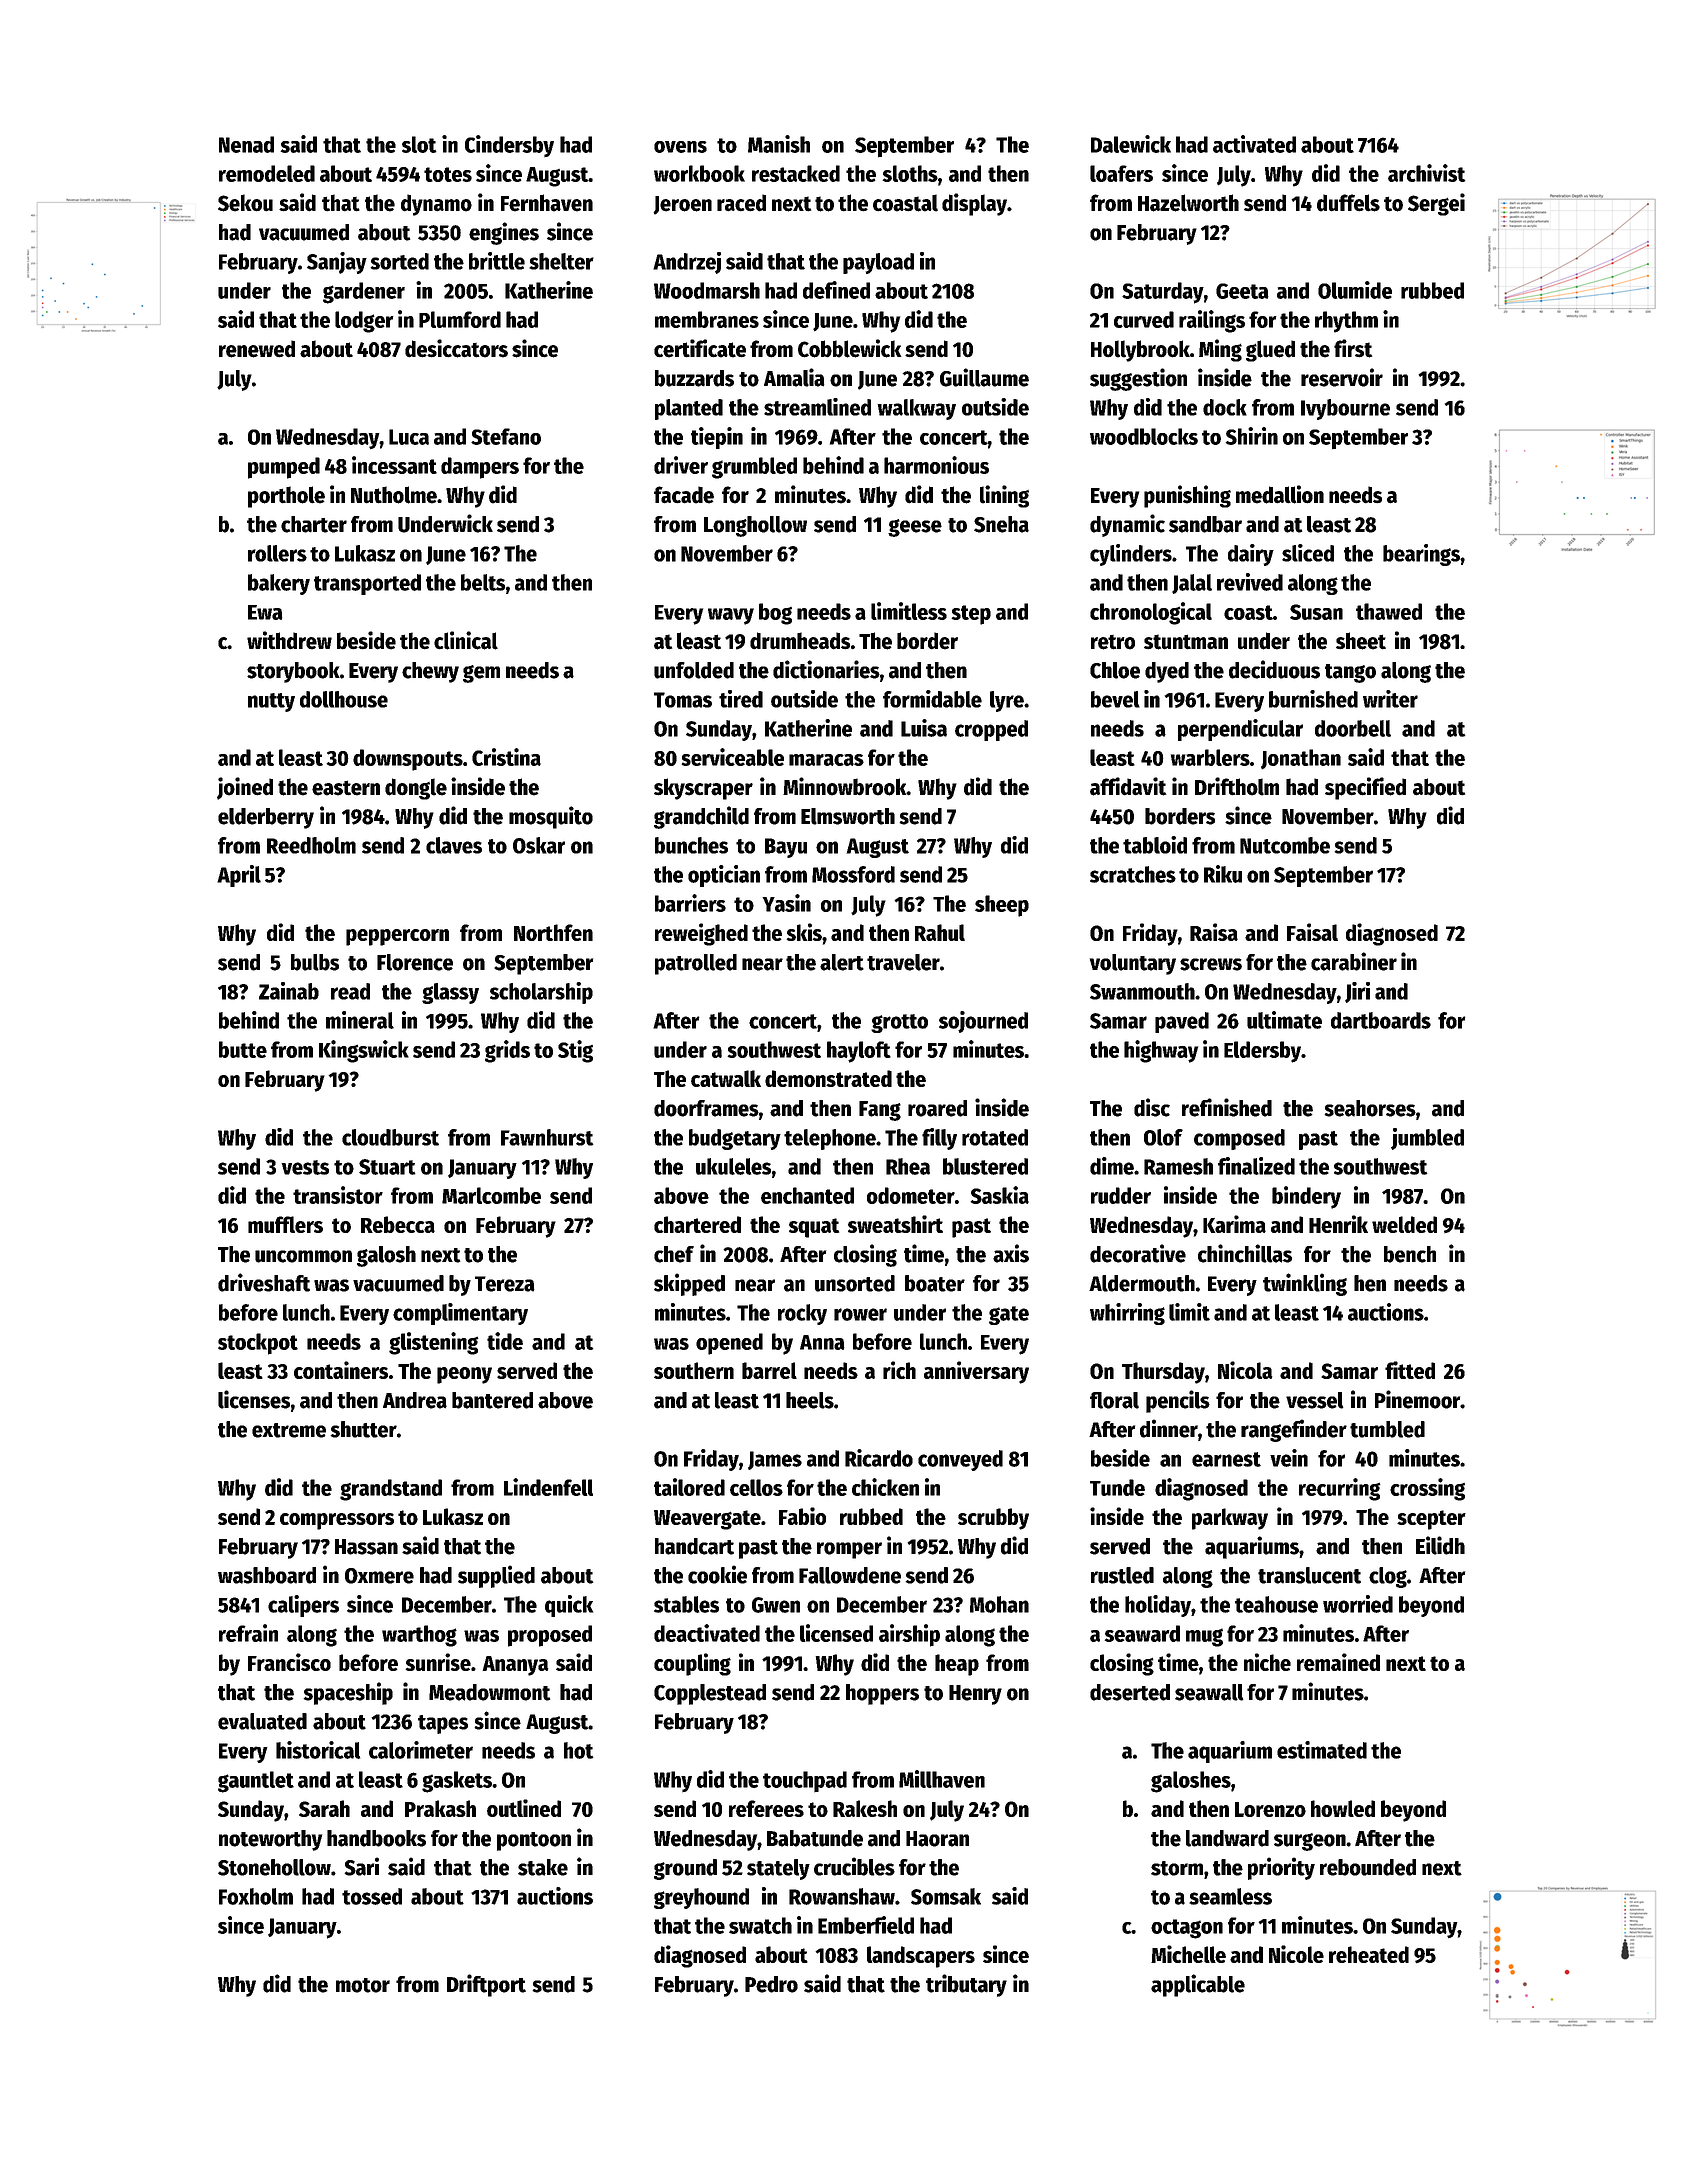  I want to click on medallion, so click(1280, 494).
